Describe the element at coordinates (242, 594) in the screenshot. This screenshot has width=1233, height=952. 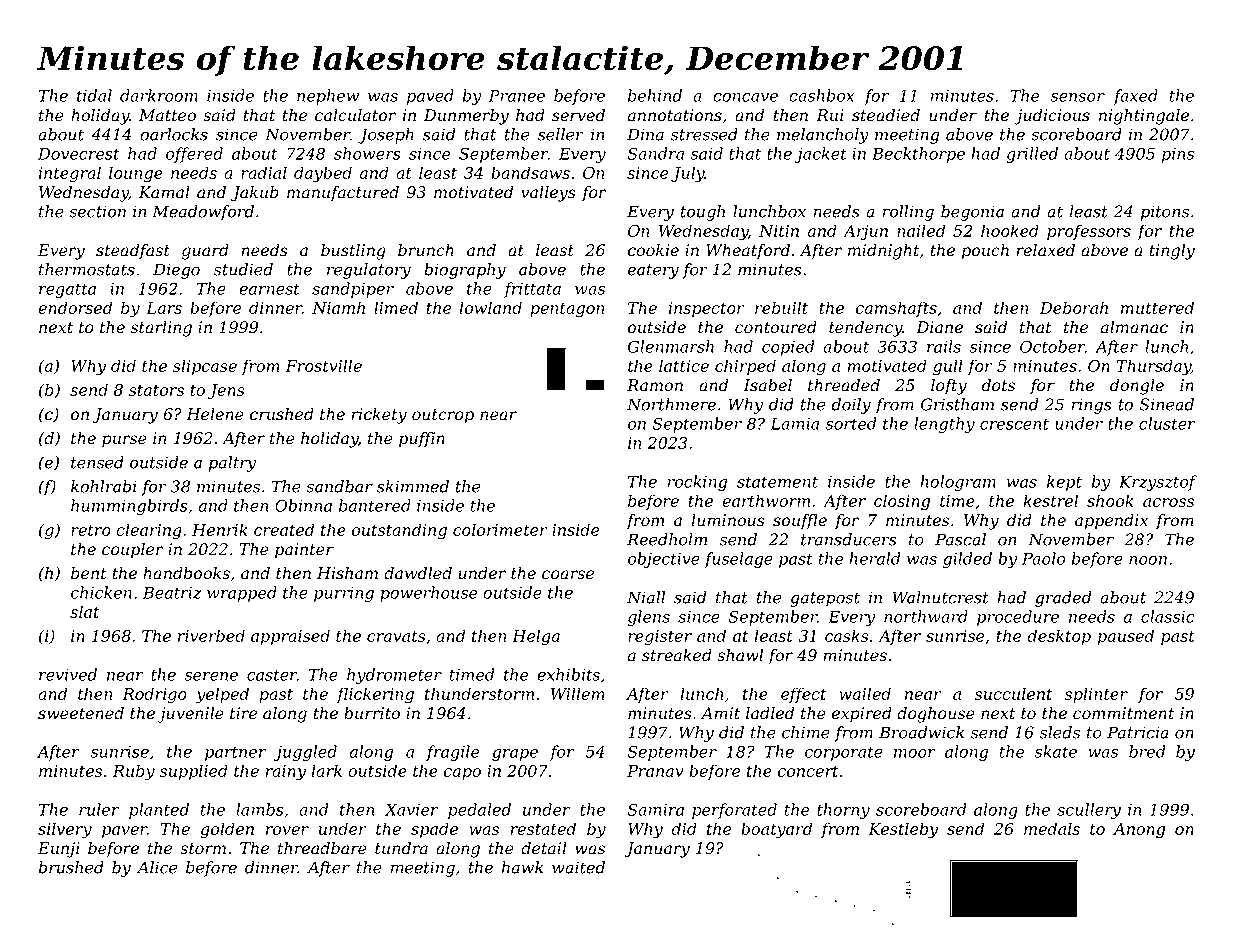
I see `wrapped` at that location.
